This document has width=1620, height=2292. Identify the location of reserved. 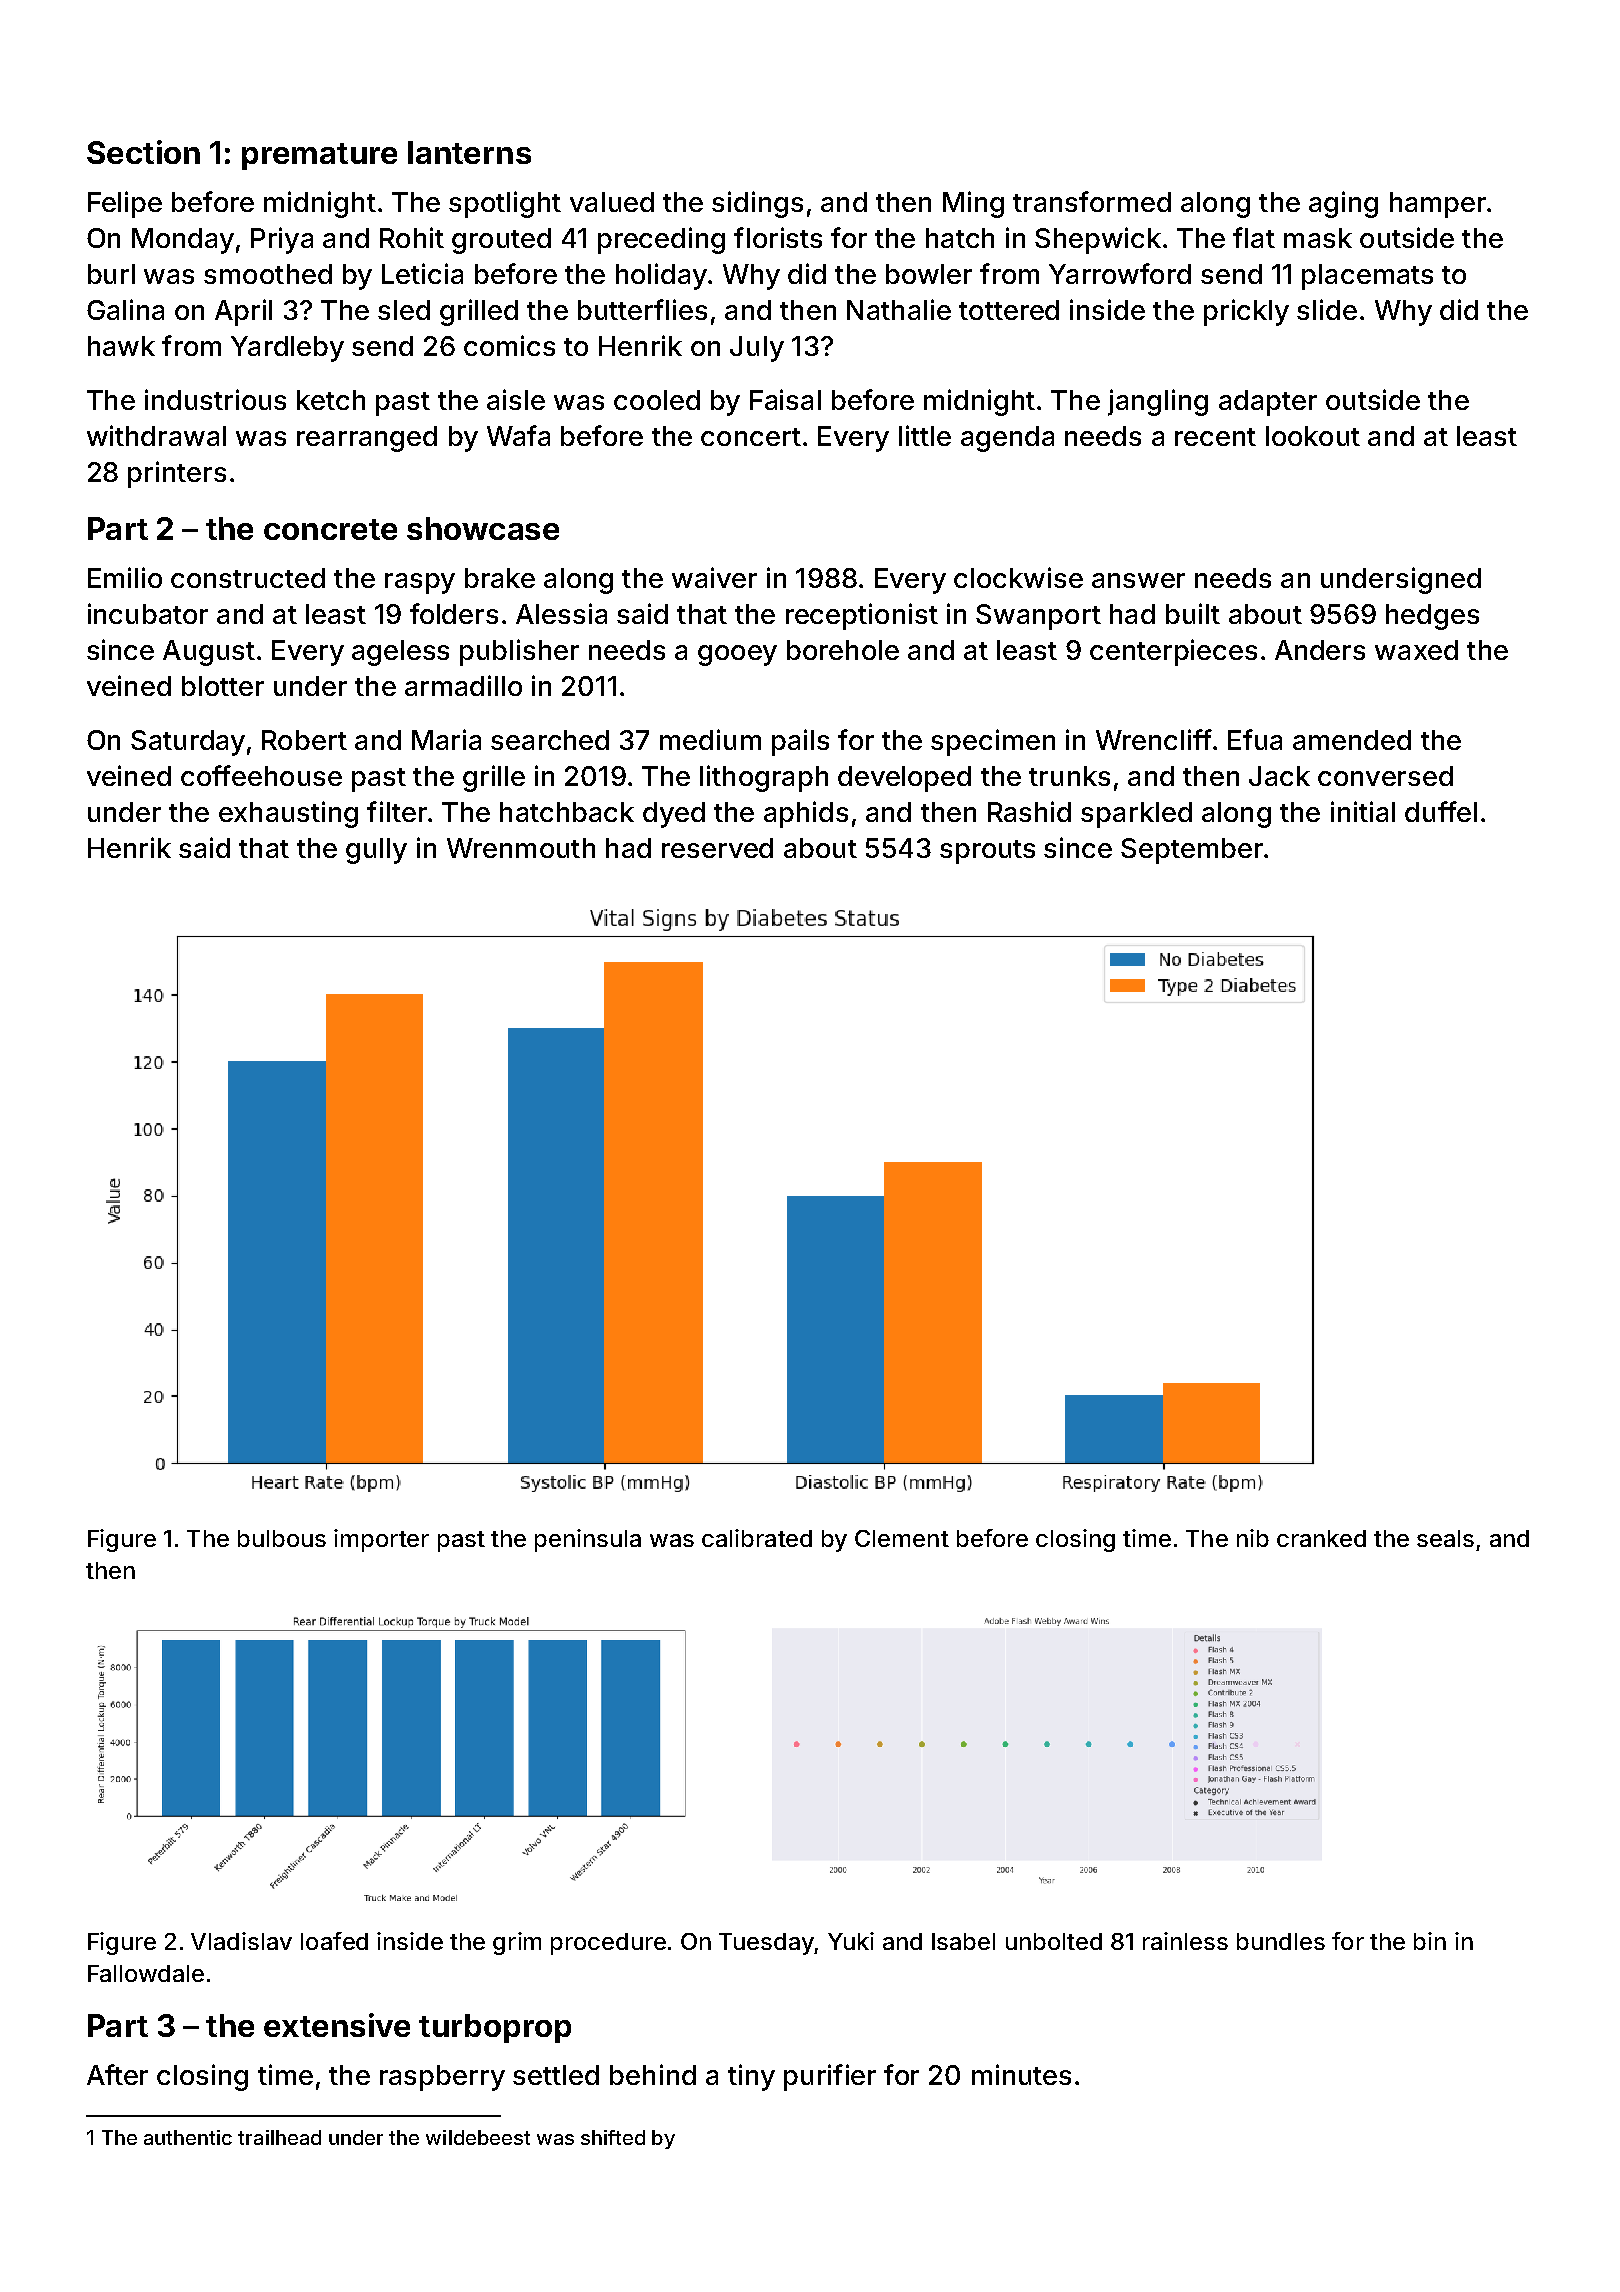
(717, 848).
